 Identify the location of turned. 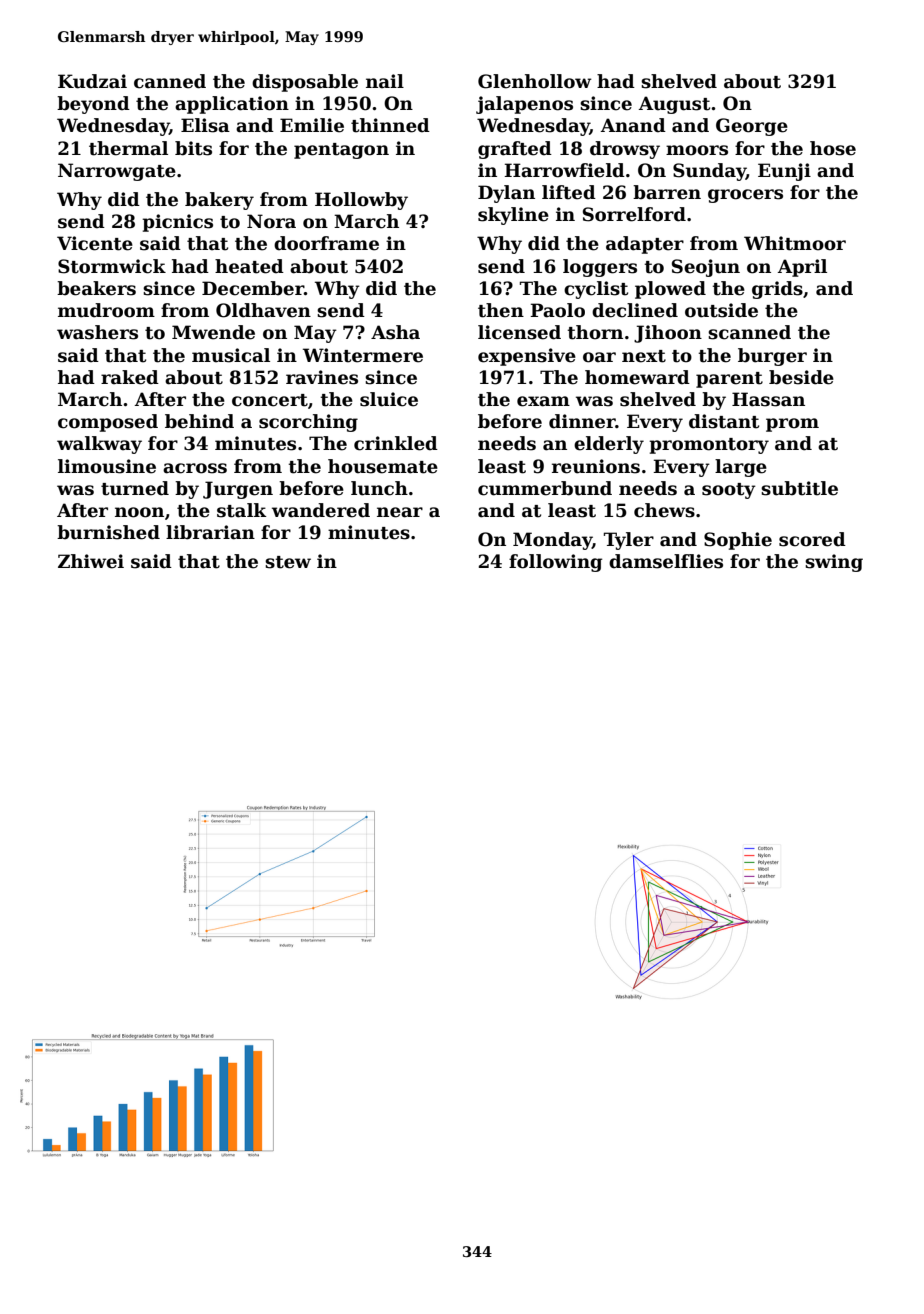
(135, 488).
